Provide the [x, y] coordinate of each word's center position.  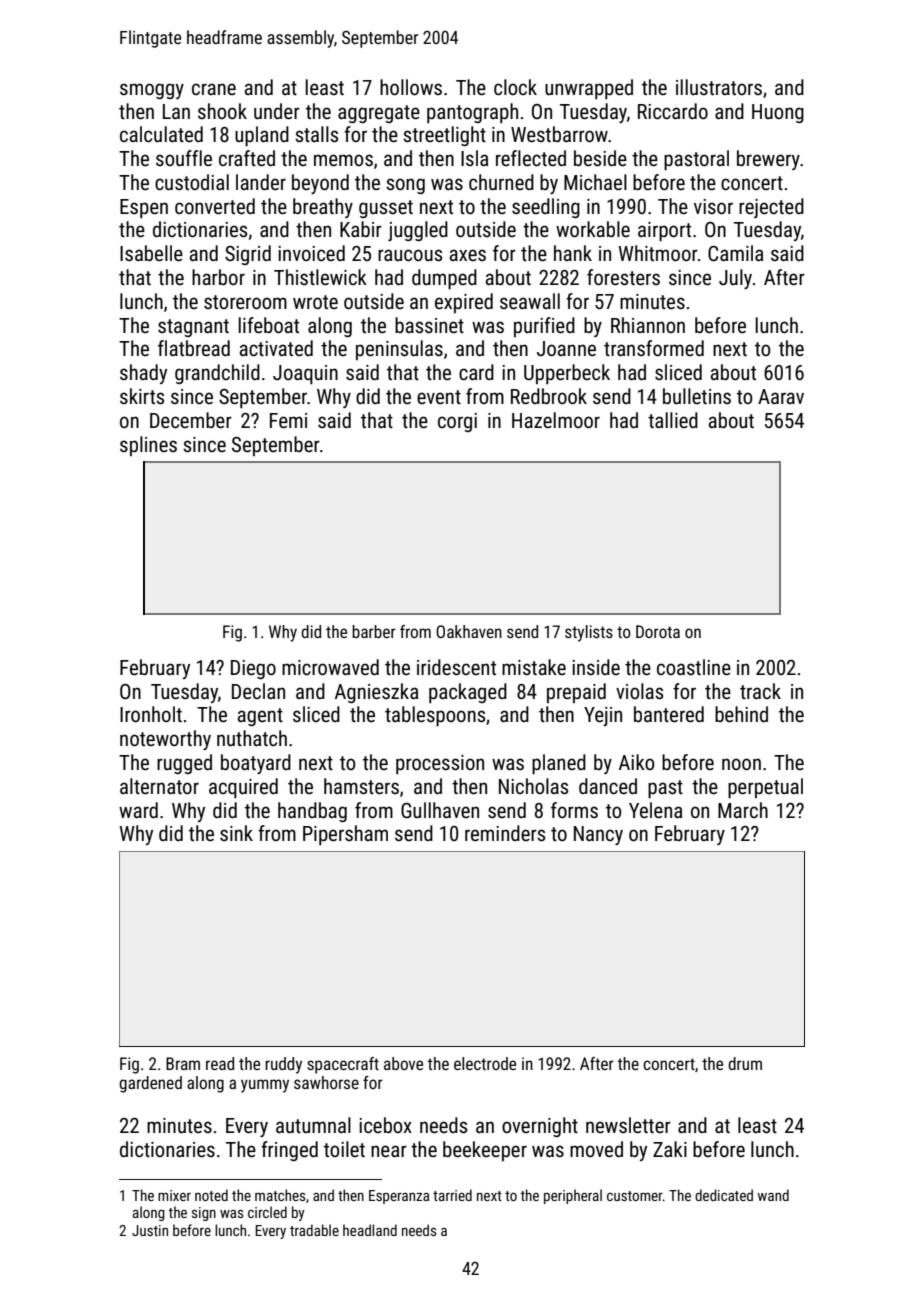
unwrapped [589, 89]
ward [138, 810]
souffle [184, 158]
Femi [288, 421]
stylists [589, 633]
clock [515, 87]
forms [574, 810]
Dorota [658, 631]
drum [745, 1063]
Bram [183, 1063]
